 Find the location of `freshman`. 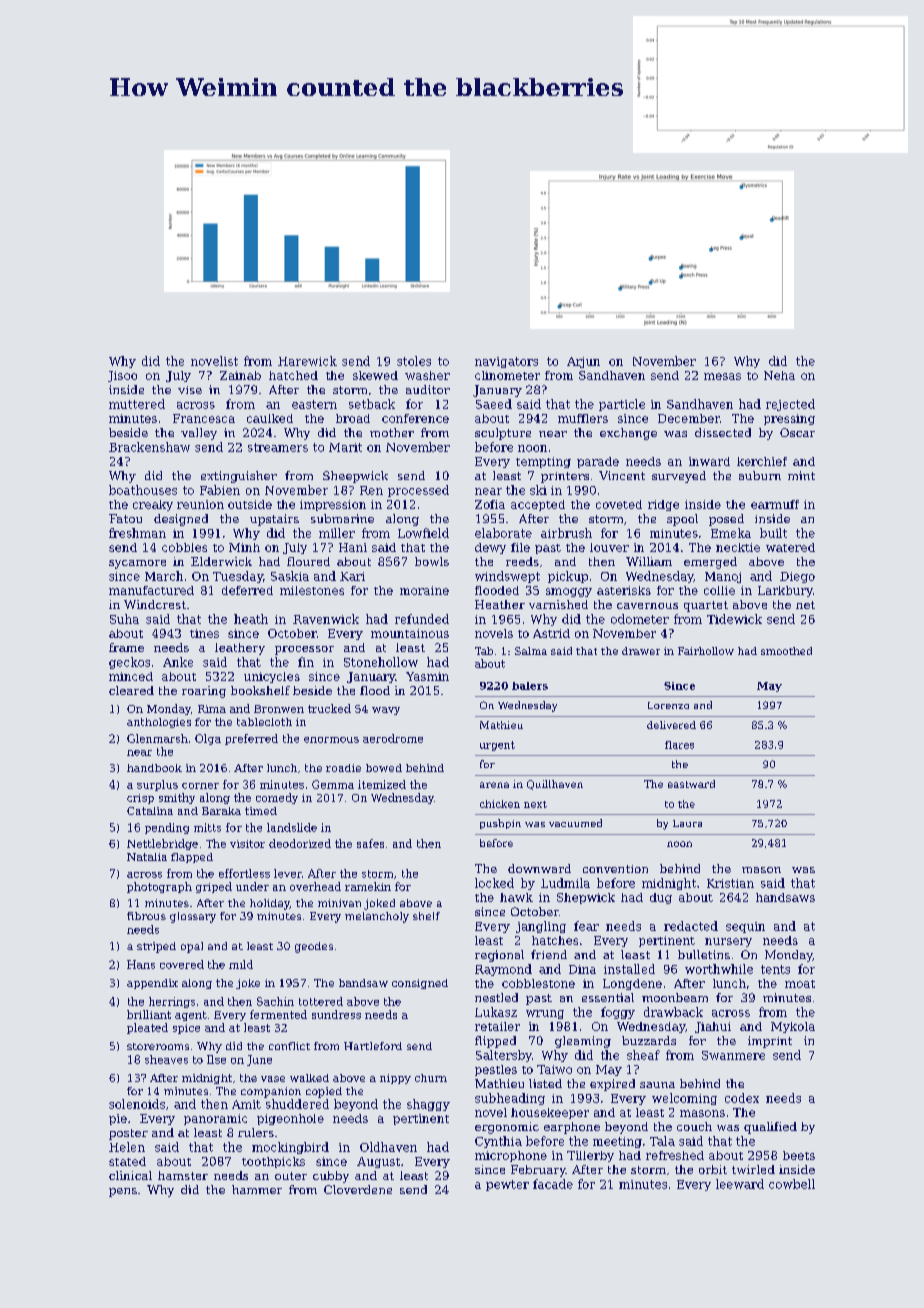

freshman is located at coordinates (137, 533).
